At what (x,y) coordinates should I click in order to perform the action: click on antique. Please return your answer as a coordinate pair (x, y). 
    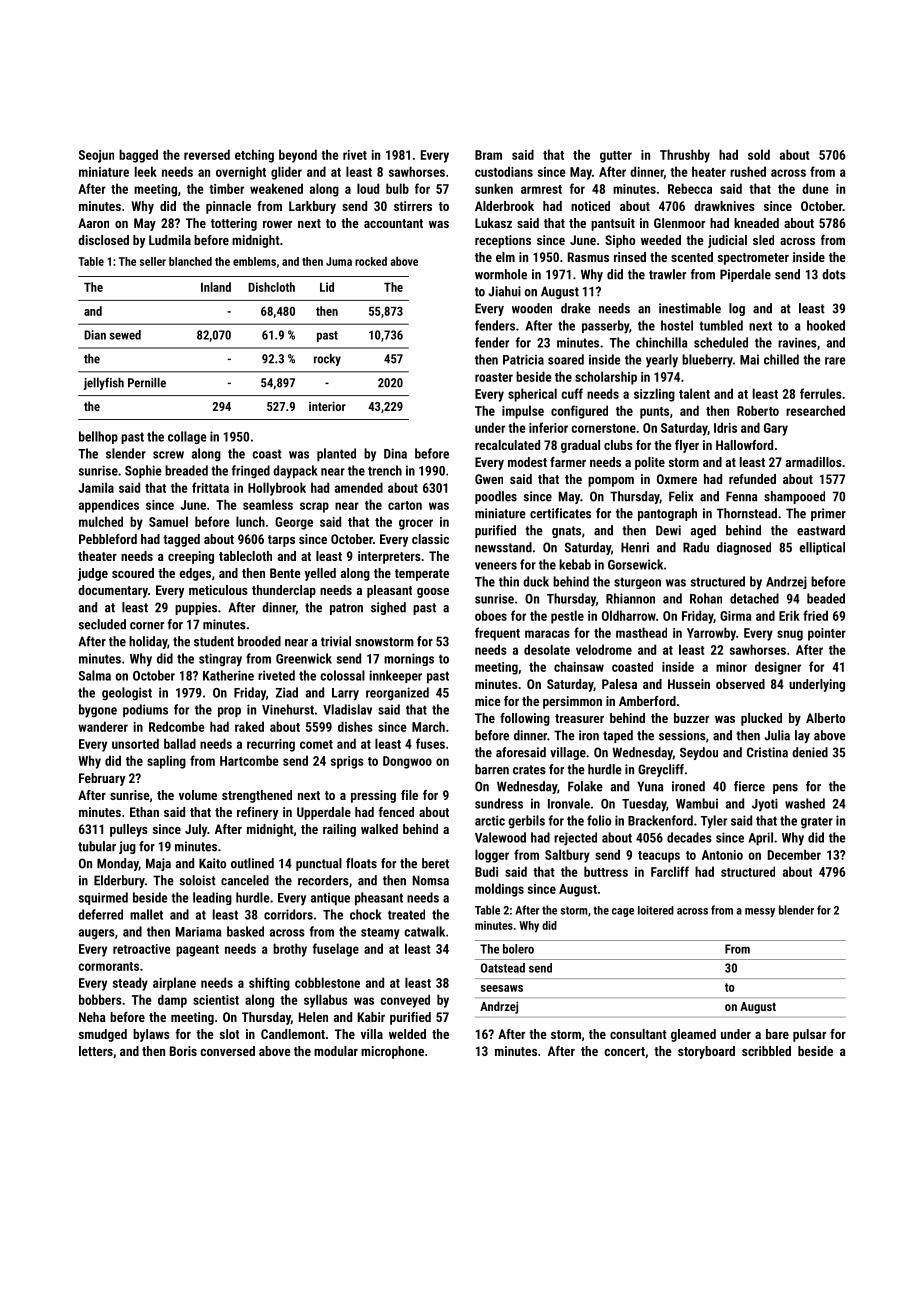
    Looking at the image, I should click on (330, 898).
